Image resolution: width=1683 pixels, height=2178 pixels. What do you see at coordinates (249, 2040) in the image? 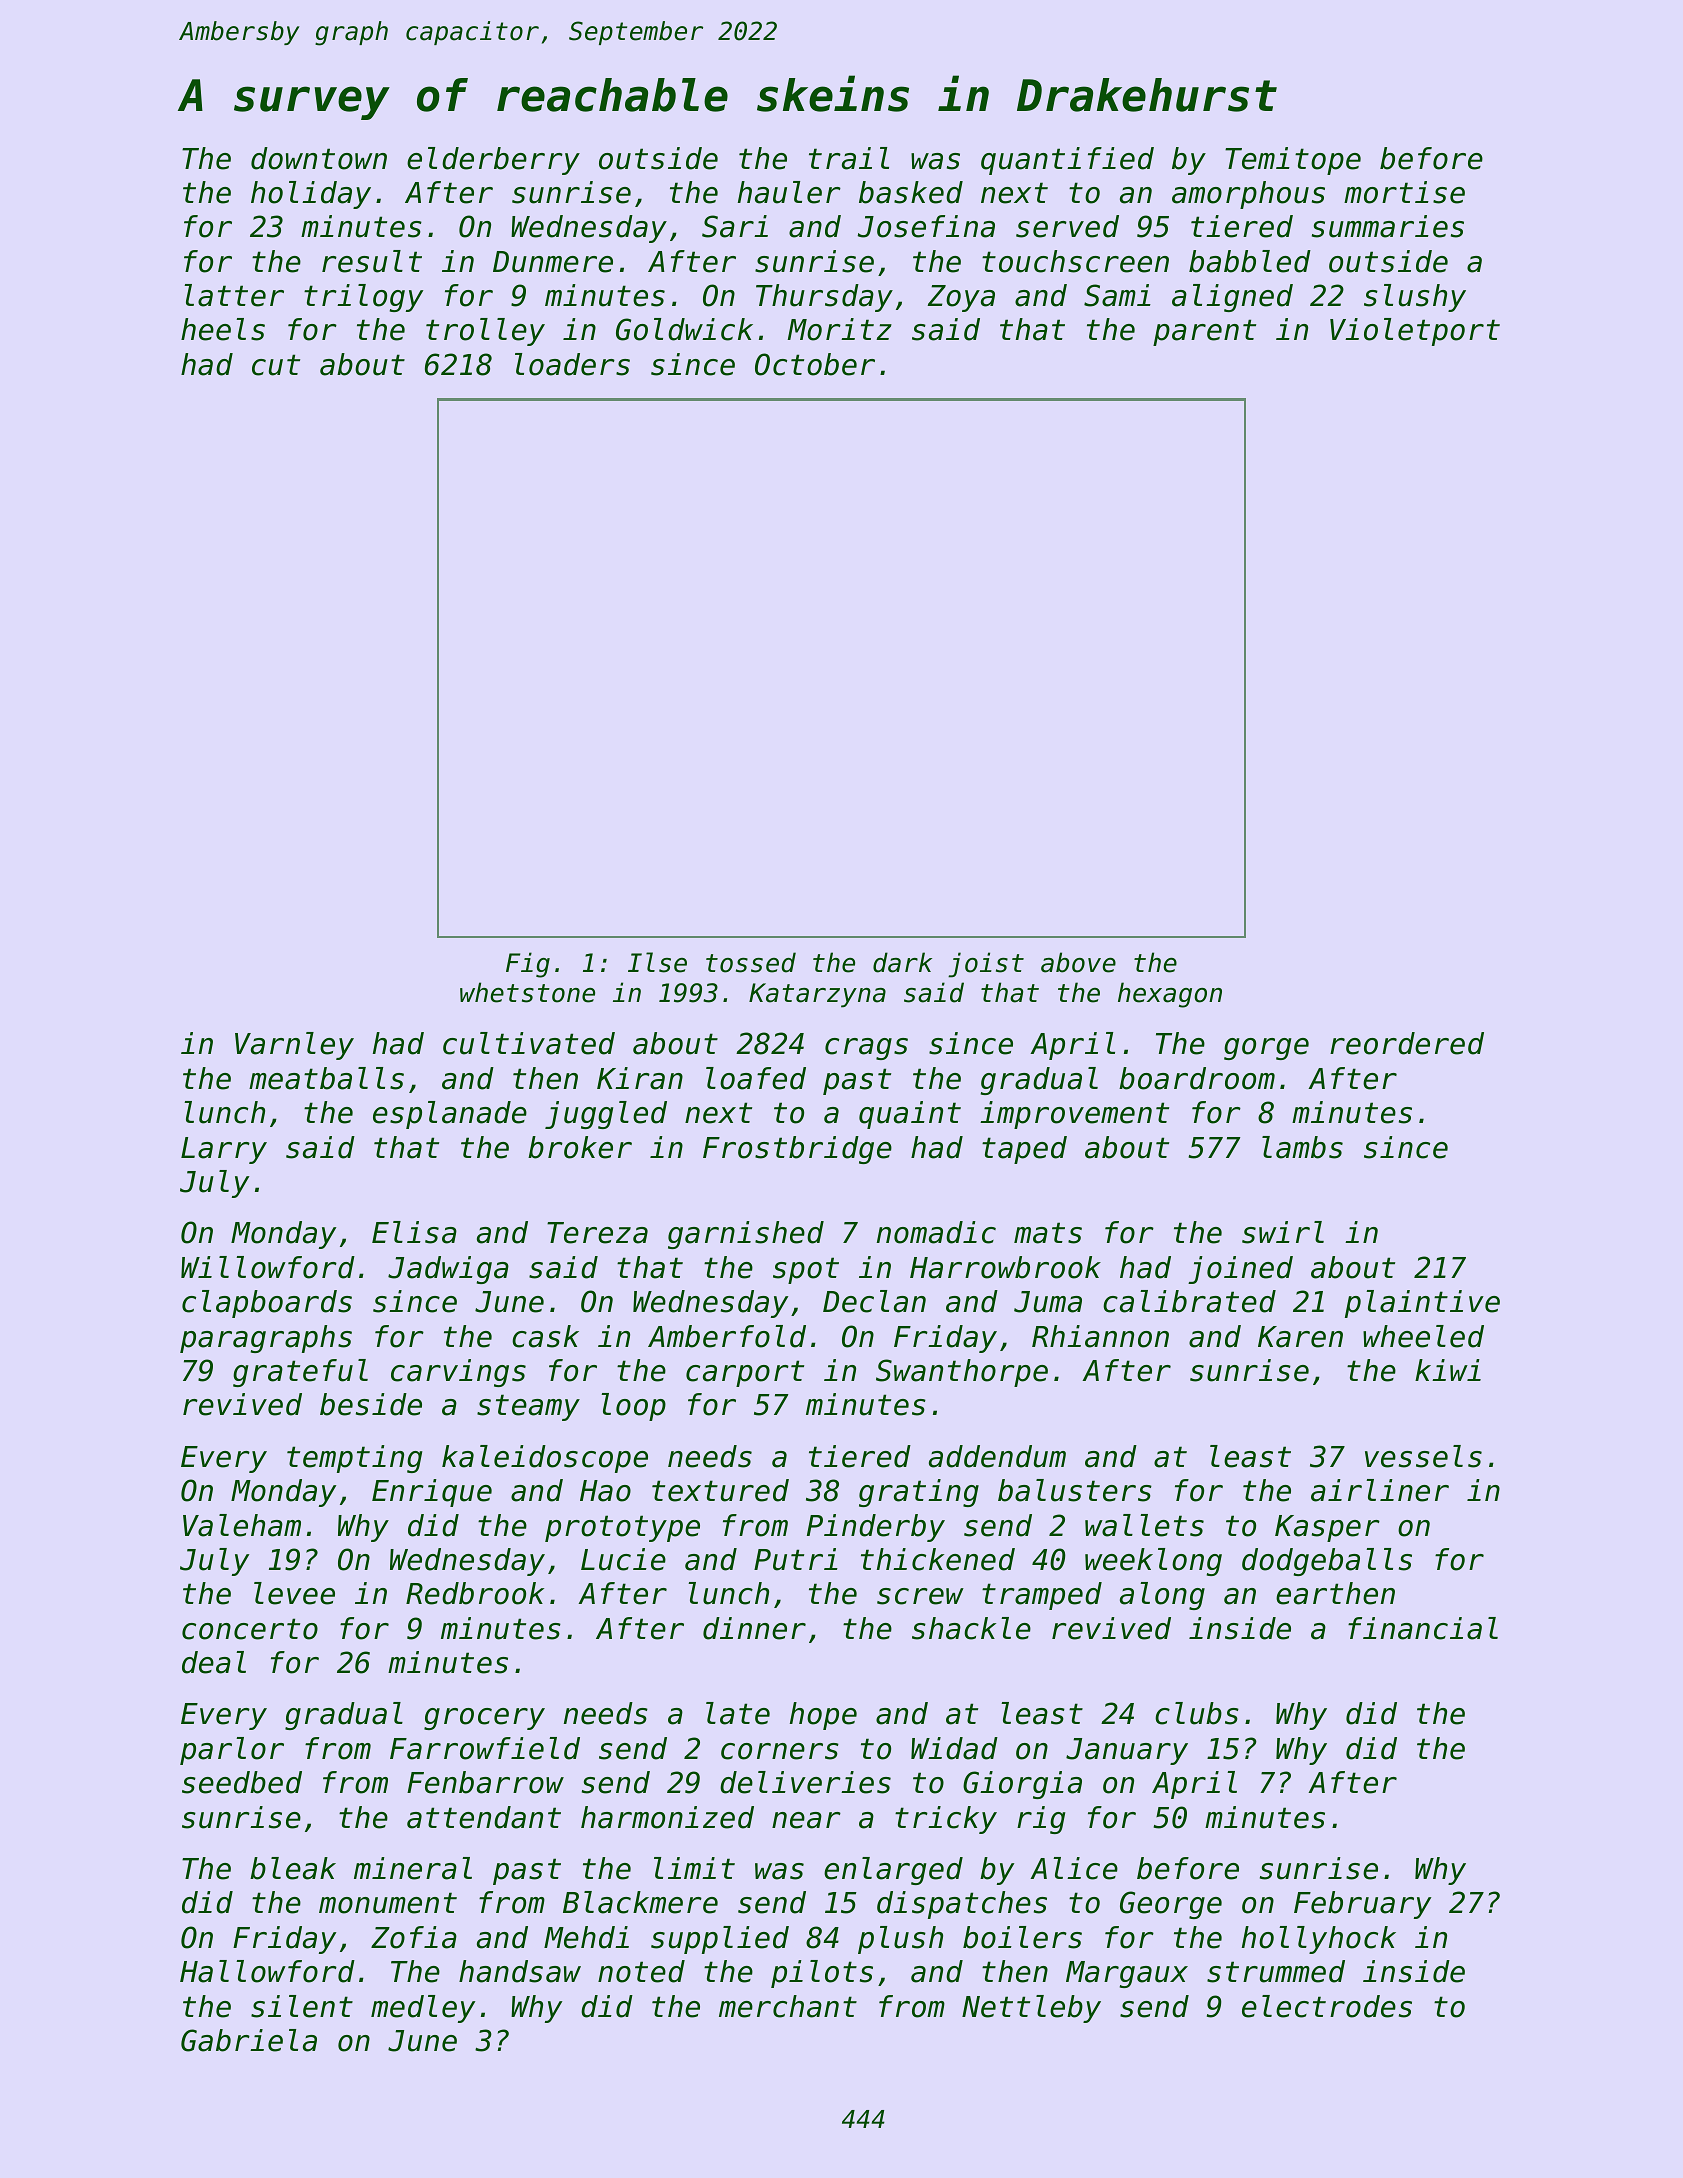
I see `Gabriela` at bounding box center [249, 2040].
